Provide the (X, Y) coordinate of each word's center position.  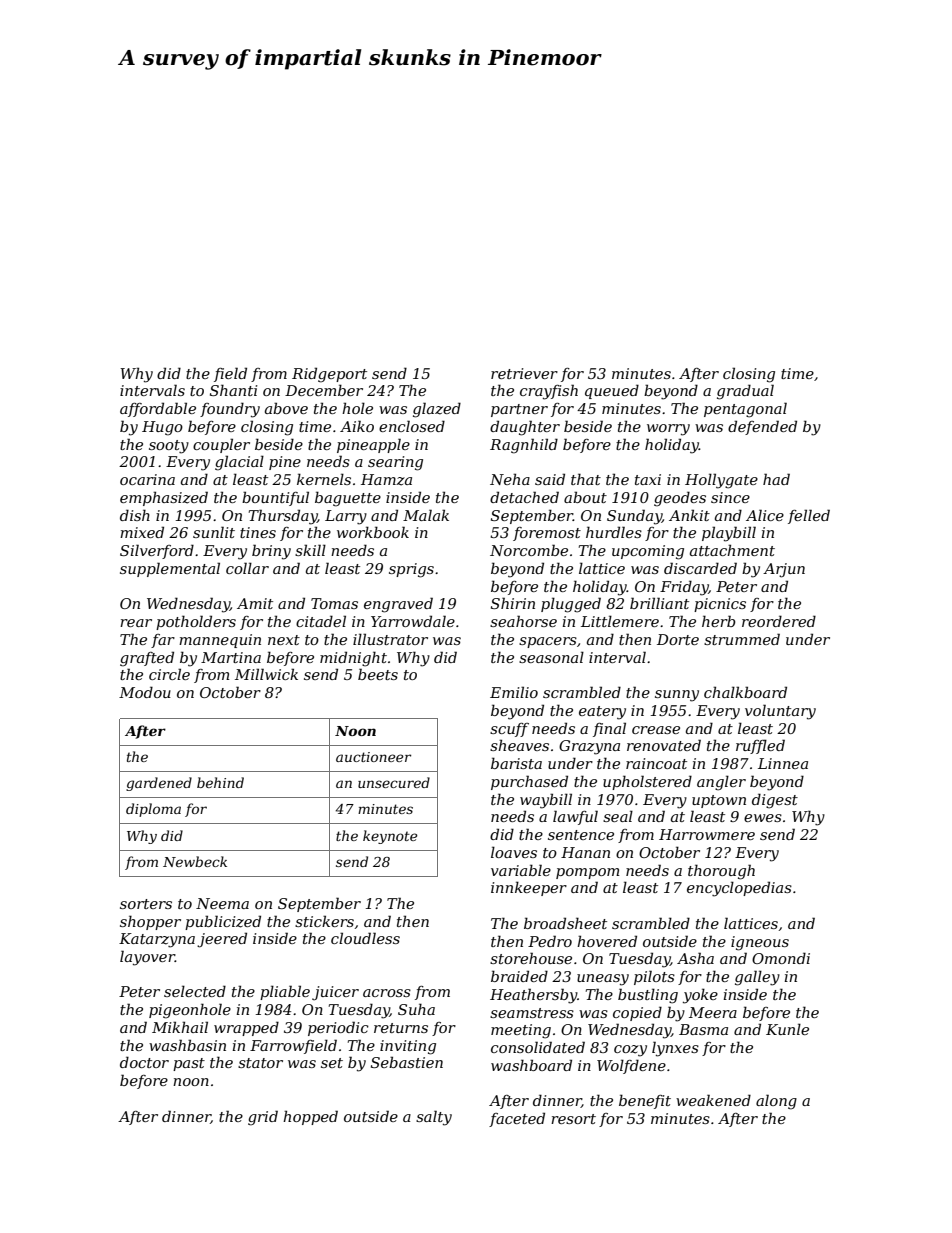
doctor (144, 1062)
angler (721, 783)
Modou (145, 692)
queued (612, 391)
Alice (765, 515)
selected (195, 991)
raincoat (656, 763)
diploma (153, 810)
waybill (546, 801)
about (585, 497)
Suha (416, 1009)
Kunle (787, 1029)
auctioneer (373, 757)
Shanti (234, 390)
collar (247, 568)
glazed (437, 410)
